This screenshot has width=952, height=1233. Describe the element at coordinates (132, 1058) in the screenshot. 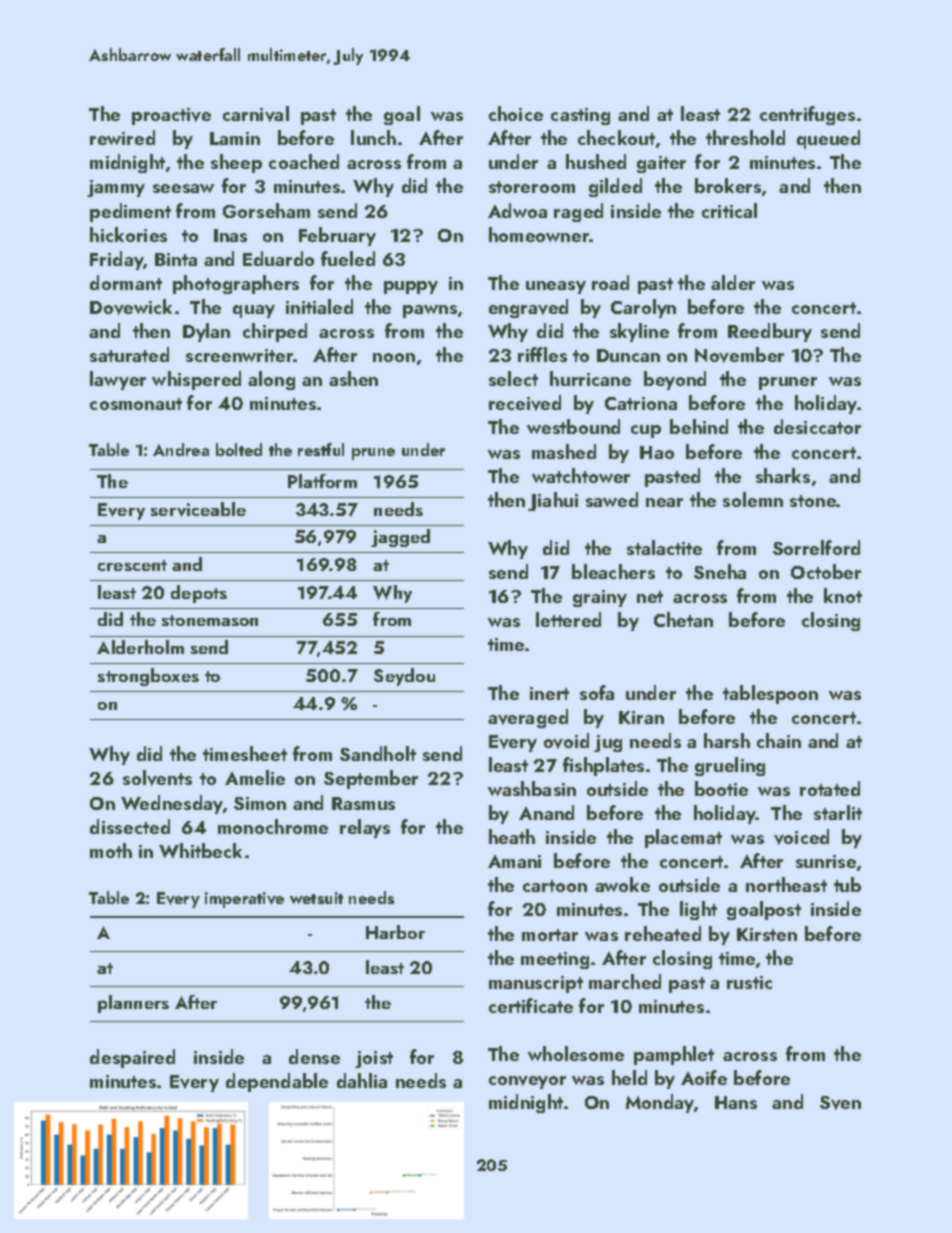

I see `despaired` at that location.
